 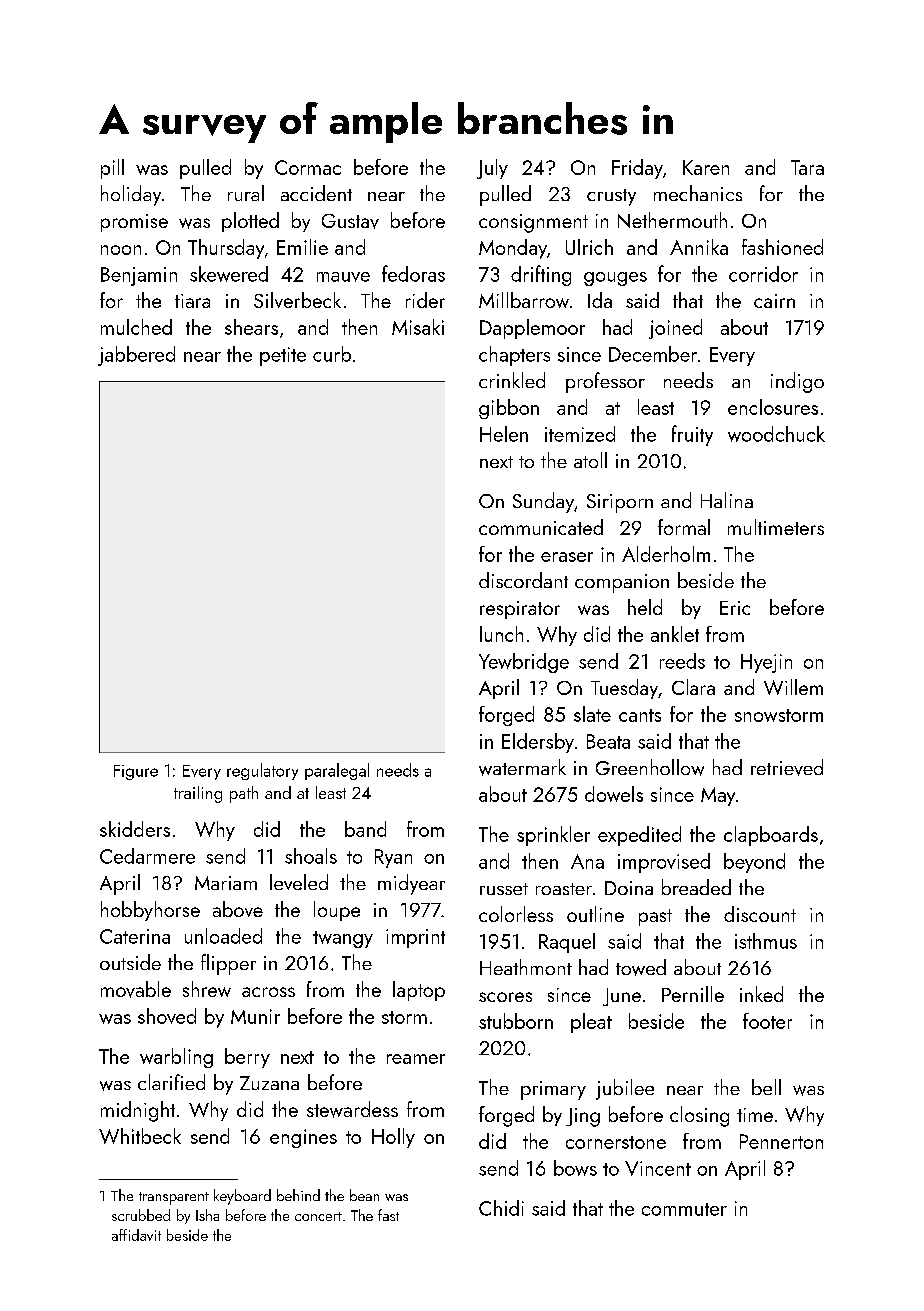 What do you see at coordinates (244, 794) in the page?
I see `path` at bounding box center [244, 794].
